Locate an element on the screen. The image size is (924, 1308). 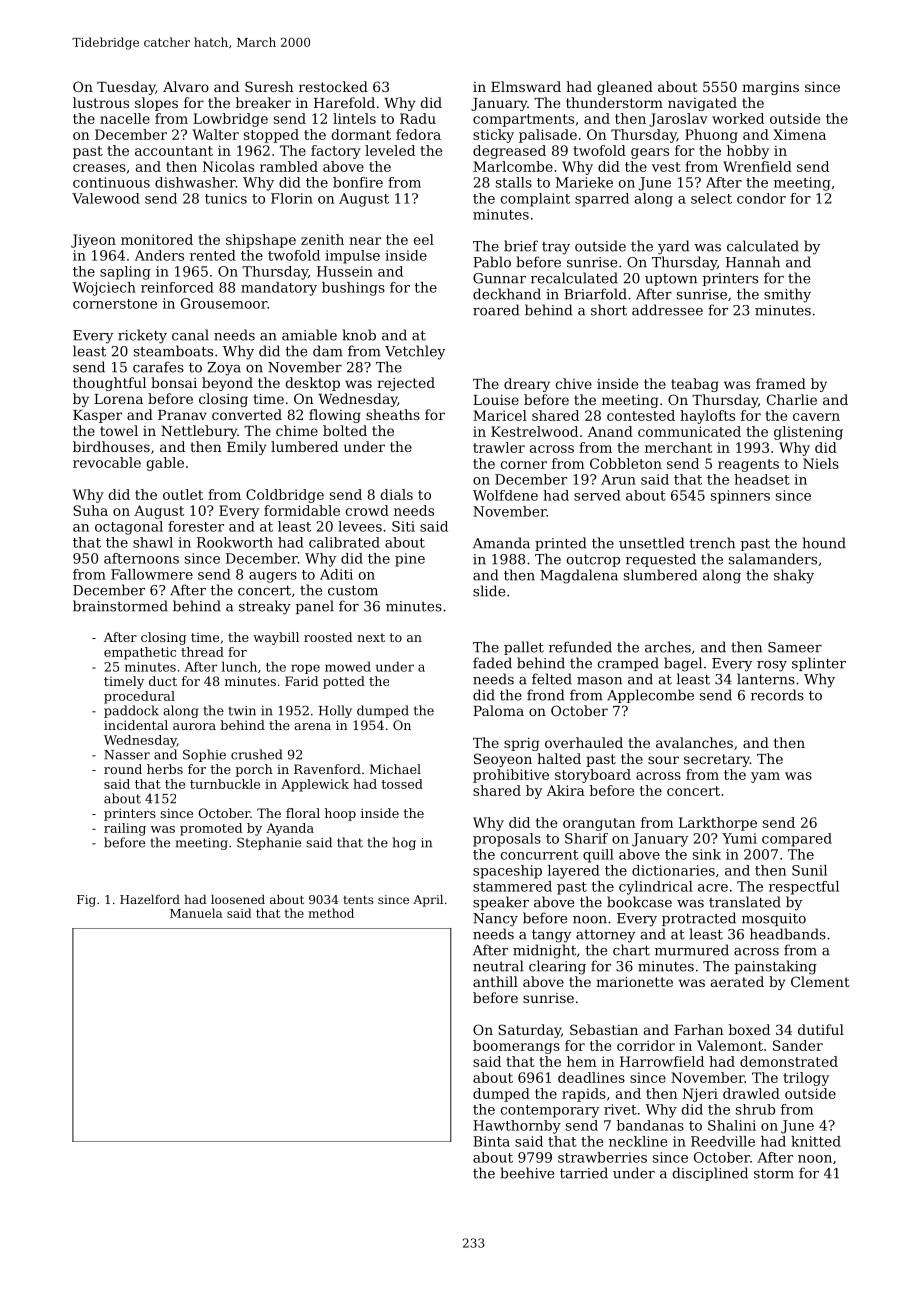
avalanches is located at coordinates (694, 742).
